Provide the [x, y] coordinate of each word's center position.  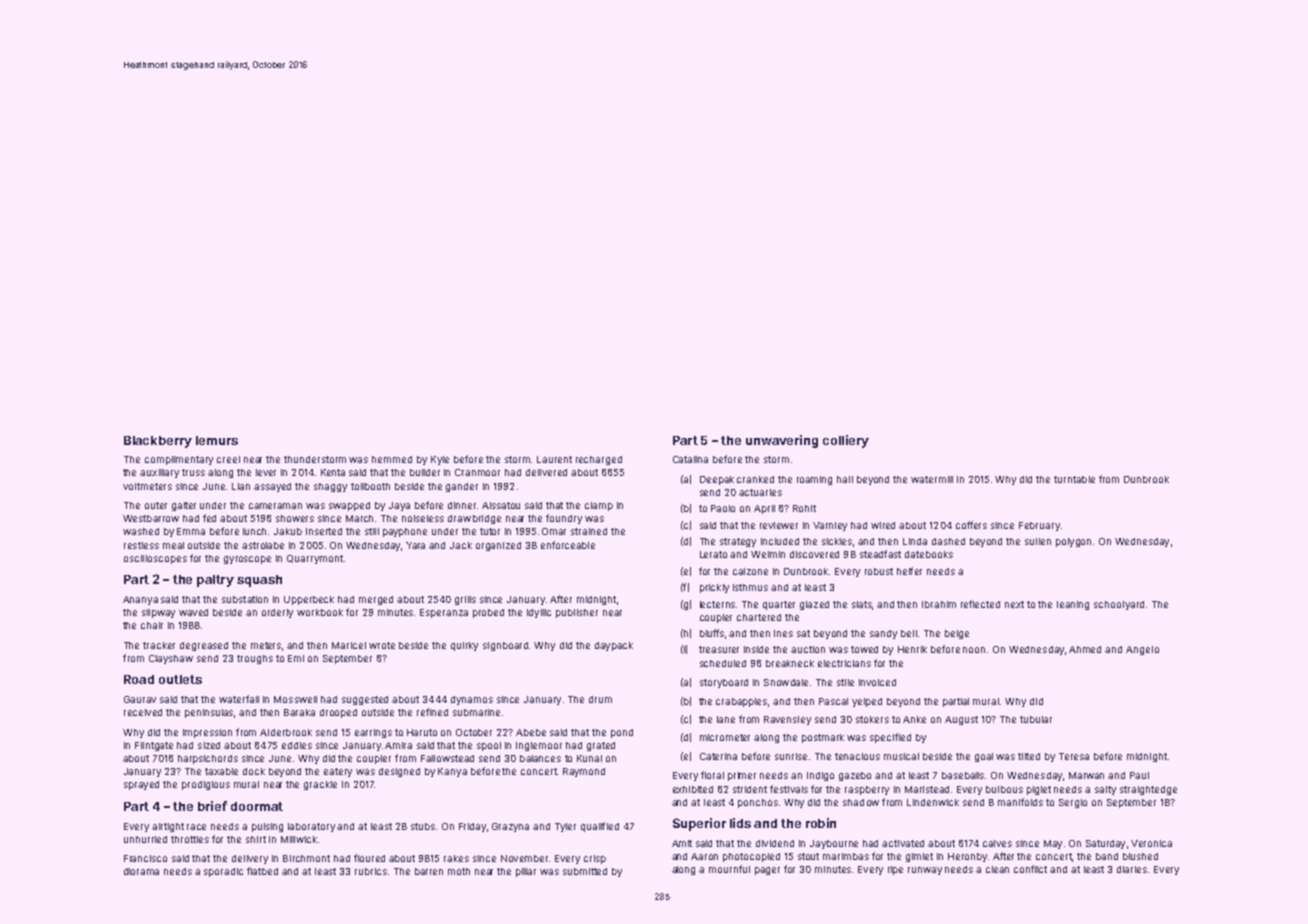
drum [600, 699]
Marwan [1086, 775]
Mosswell [295, 699]
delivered [546, 472]
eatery [338, 772]
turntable [1074, 479]
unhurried [145, 839]
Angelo [1142, 650]
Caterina [718, 756]
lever [266, 472]
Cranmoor [477, 472]
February [1039, 526]
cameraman [275, 506]
